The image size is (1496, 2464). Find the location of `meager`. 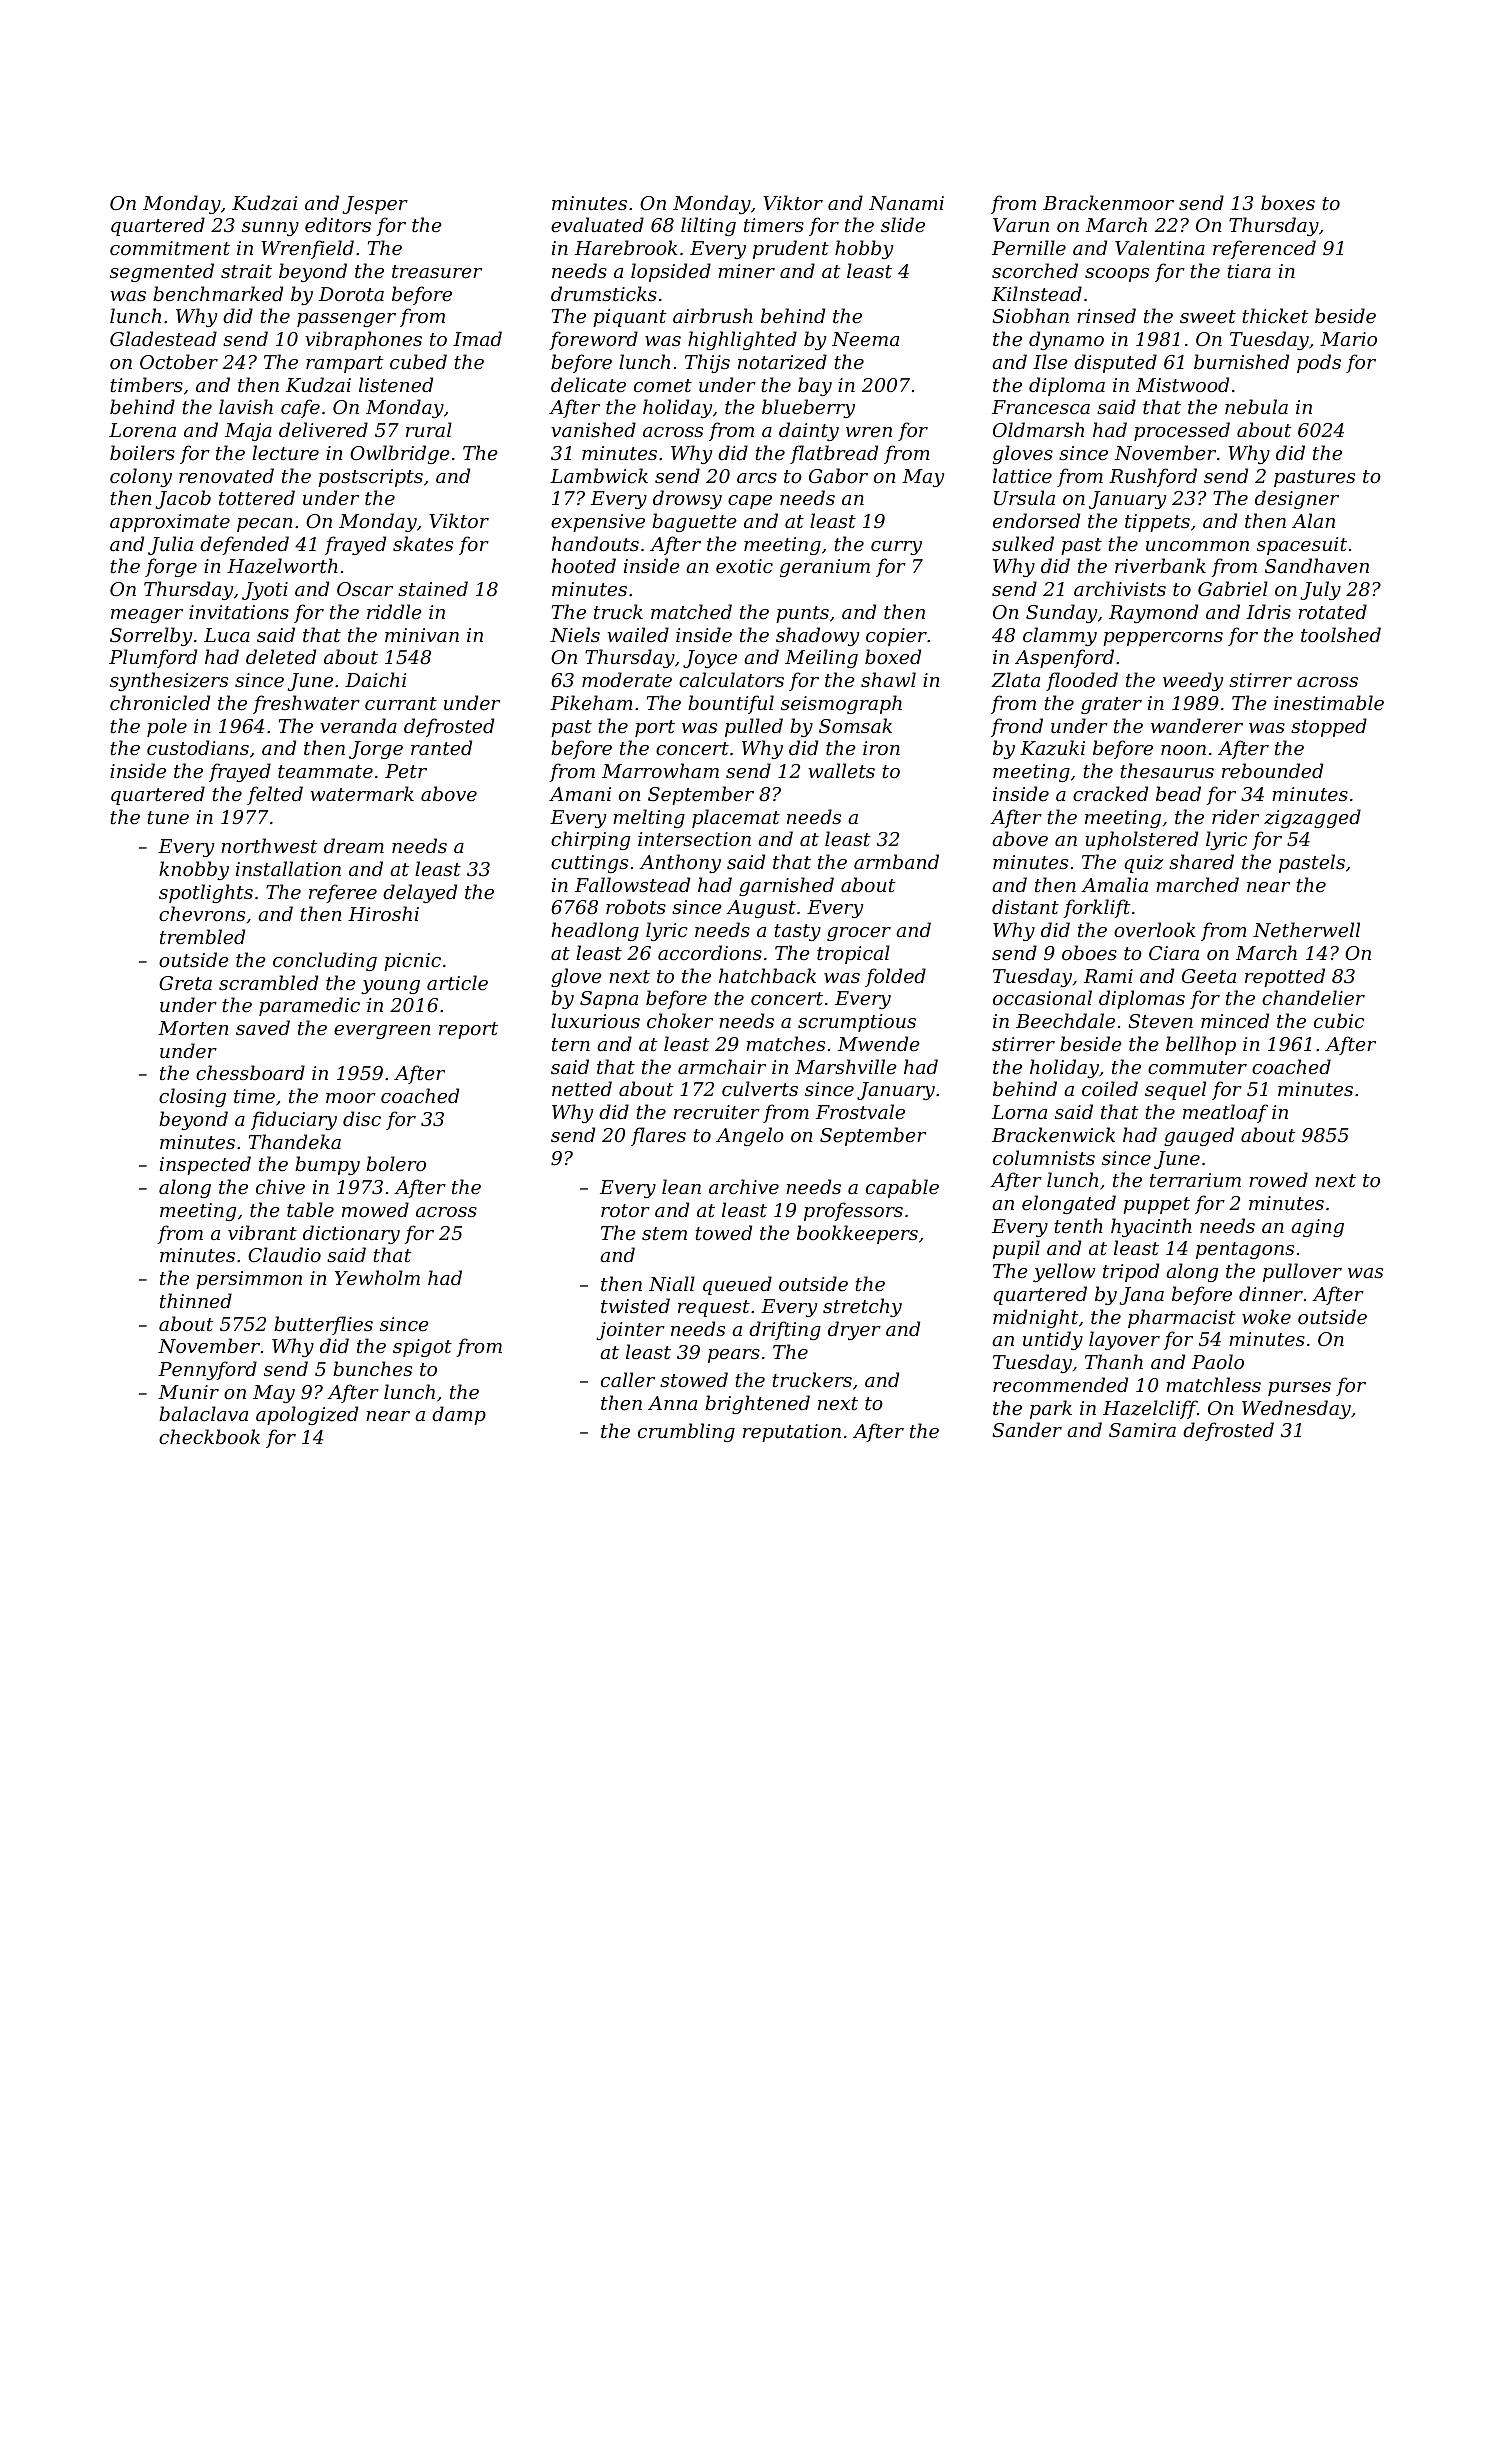

meager is located at coordinates (147, 616).
